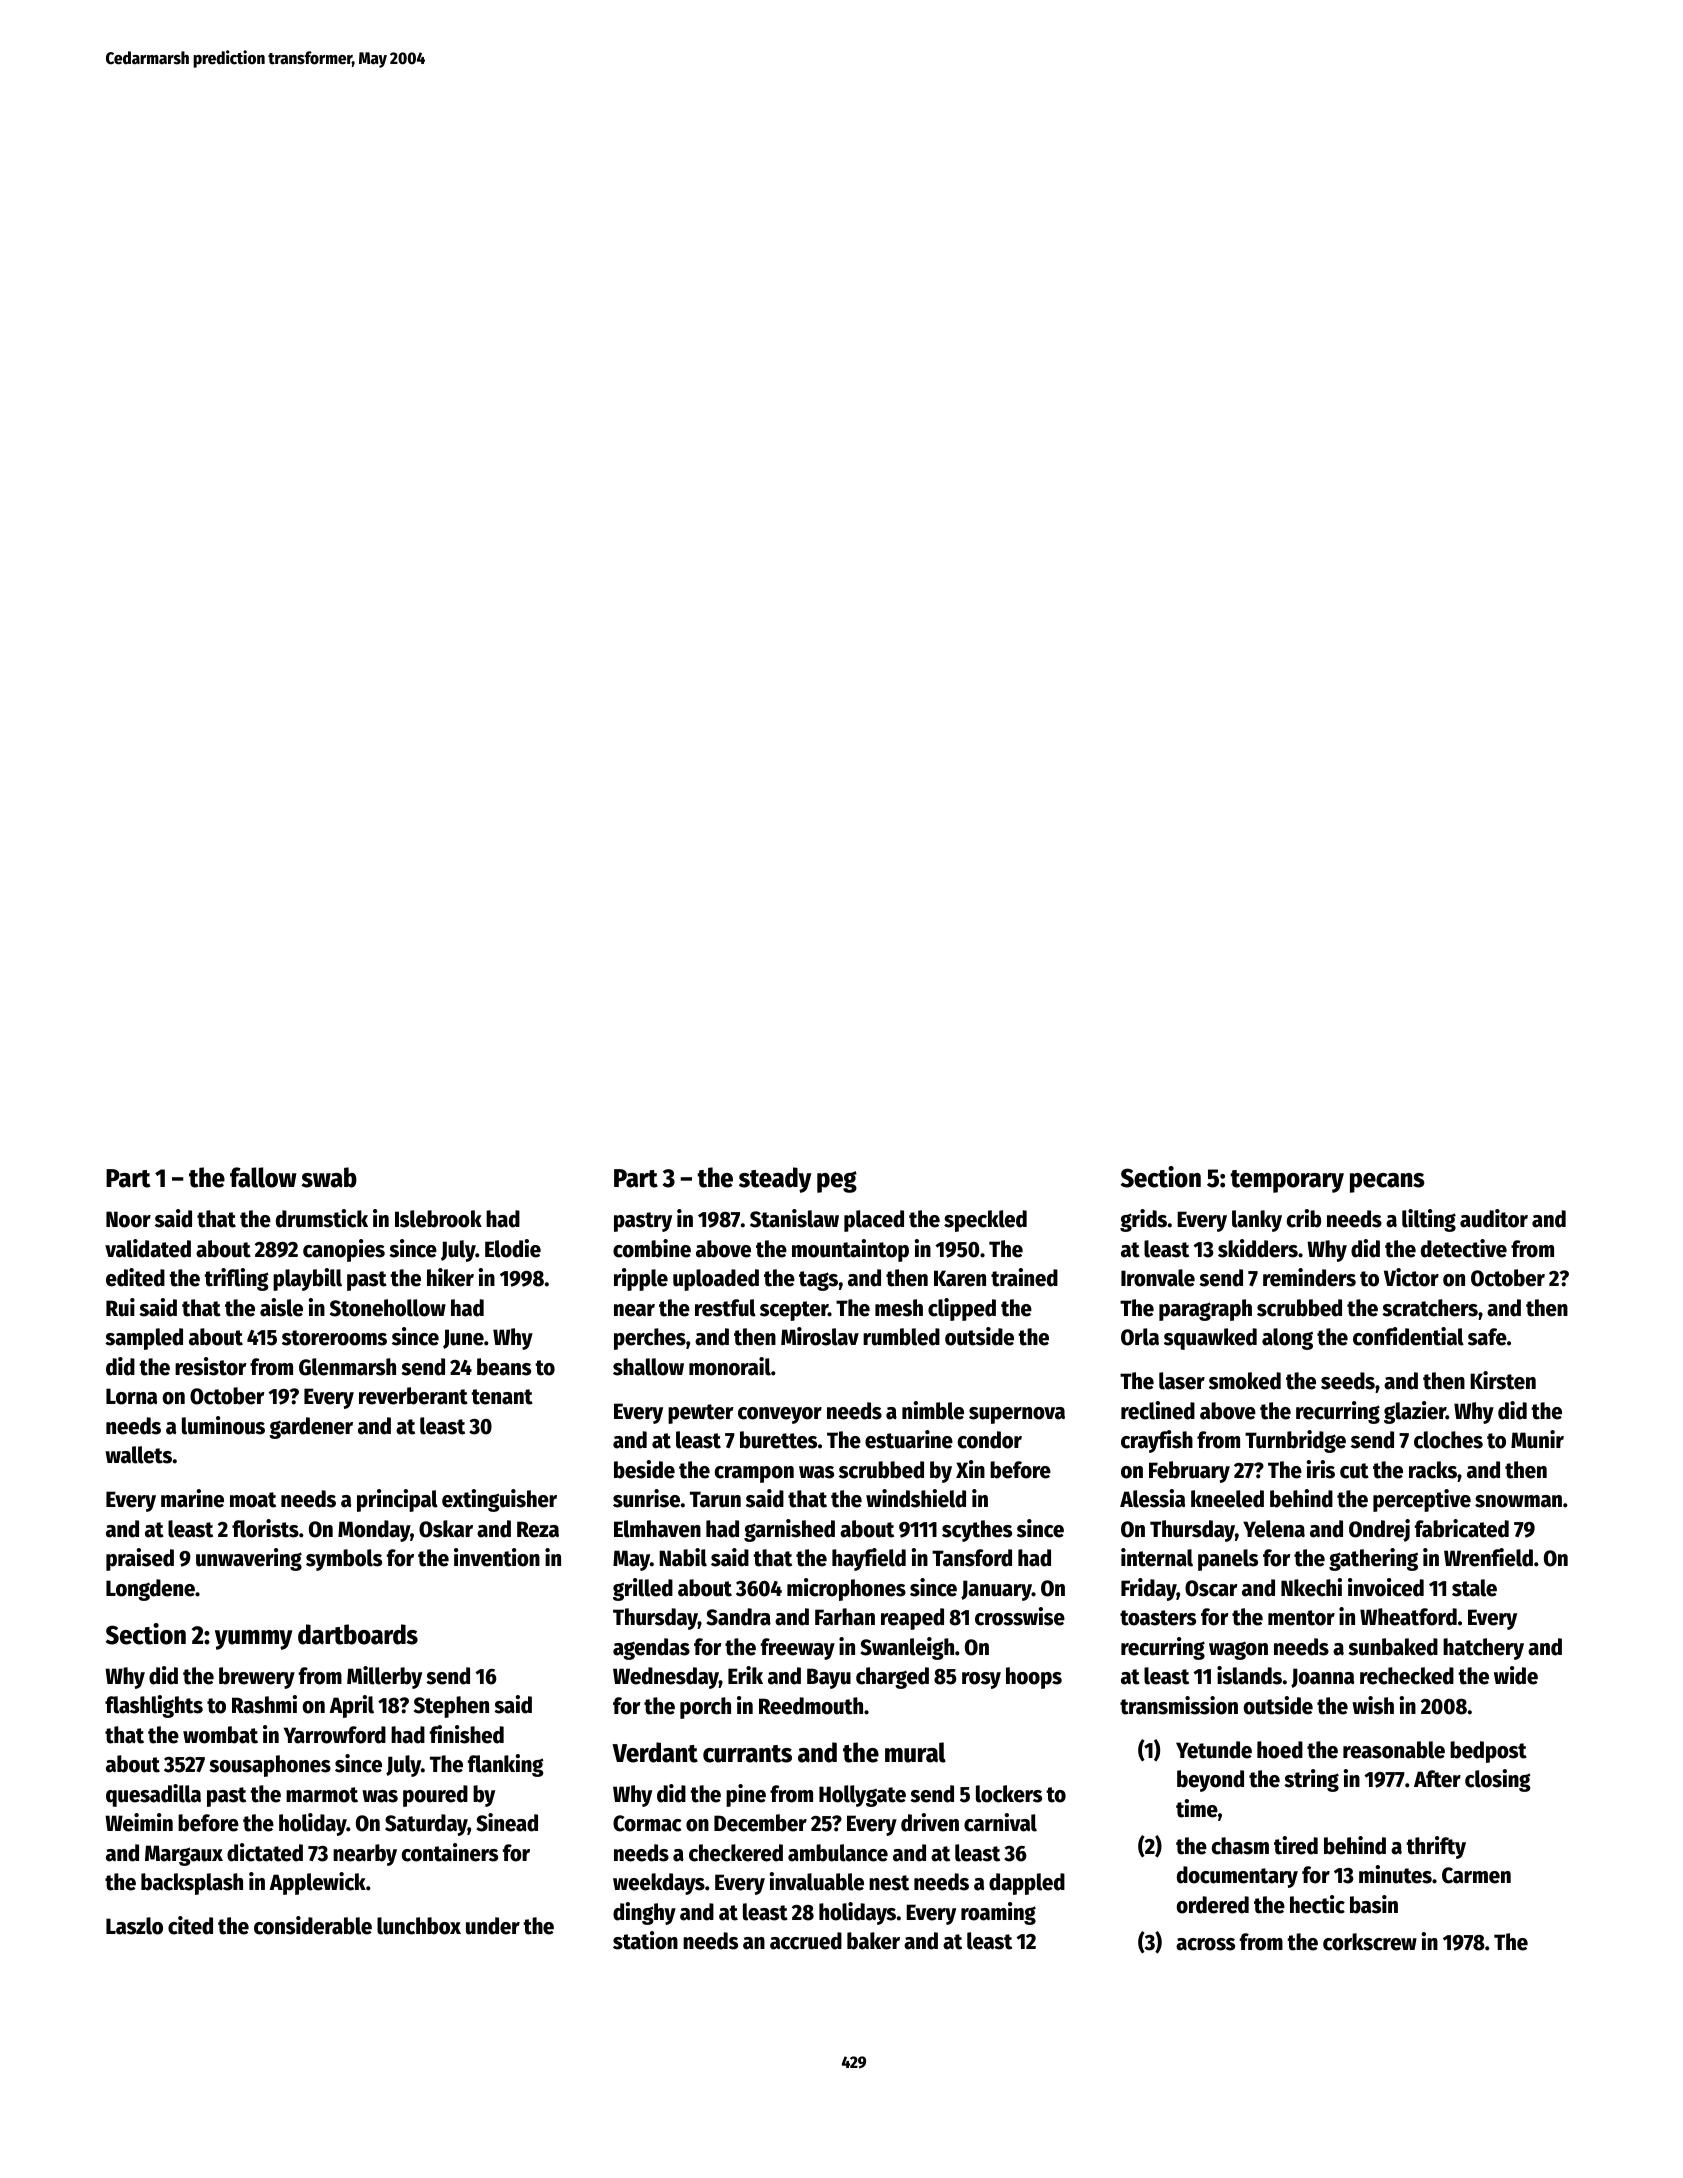 This screenshot has width=1683, height=2178. Describe the element at coordinates (1287, 1181) in the screenshot. I see `temporary` at that location.
